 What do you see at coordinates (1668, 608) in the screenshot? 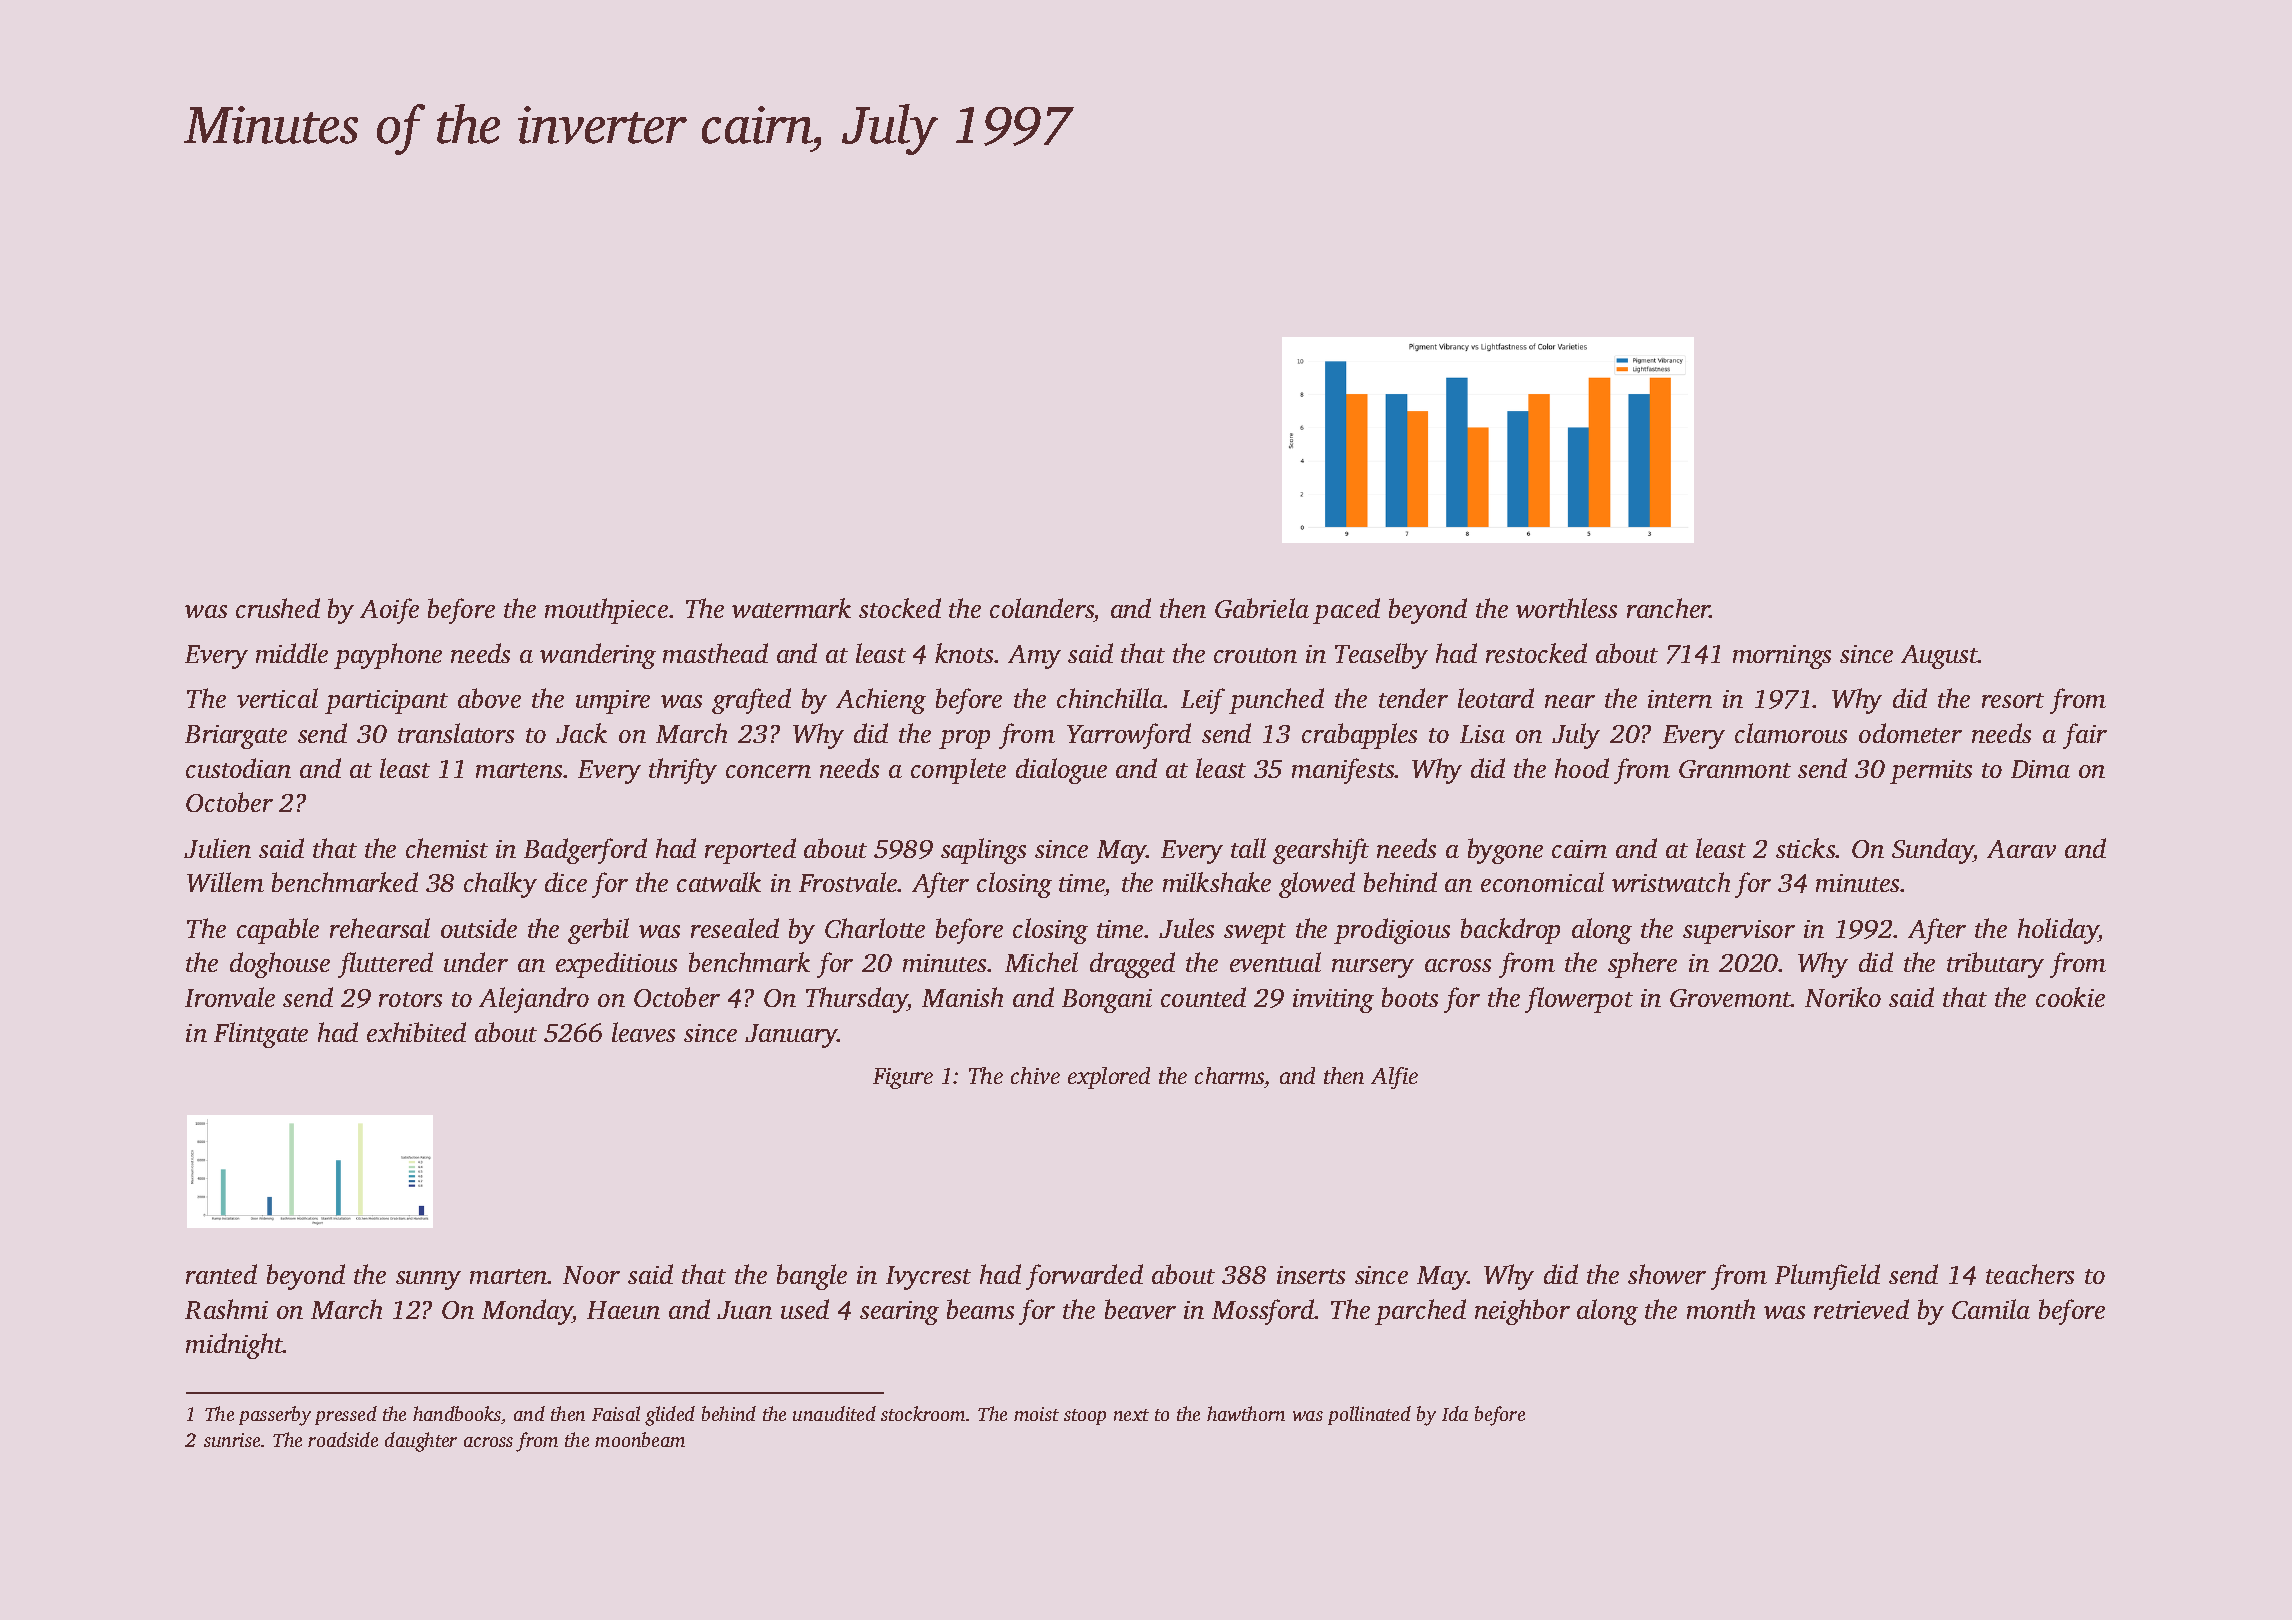
I see `rancher` at bounding box center [1668, 608].
